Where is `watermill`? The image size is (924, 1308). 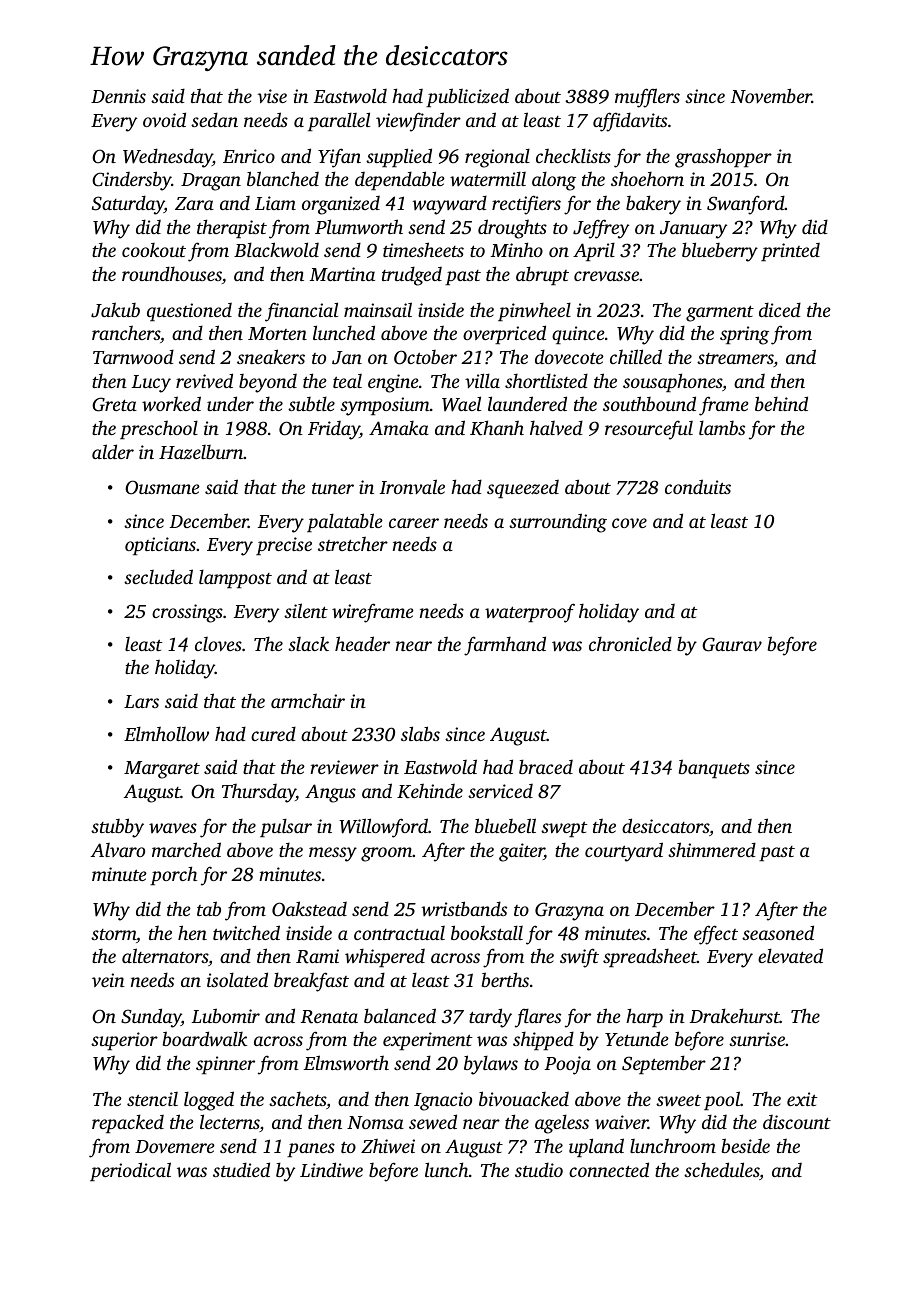 watermill is located at coordinates (488, 178).
